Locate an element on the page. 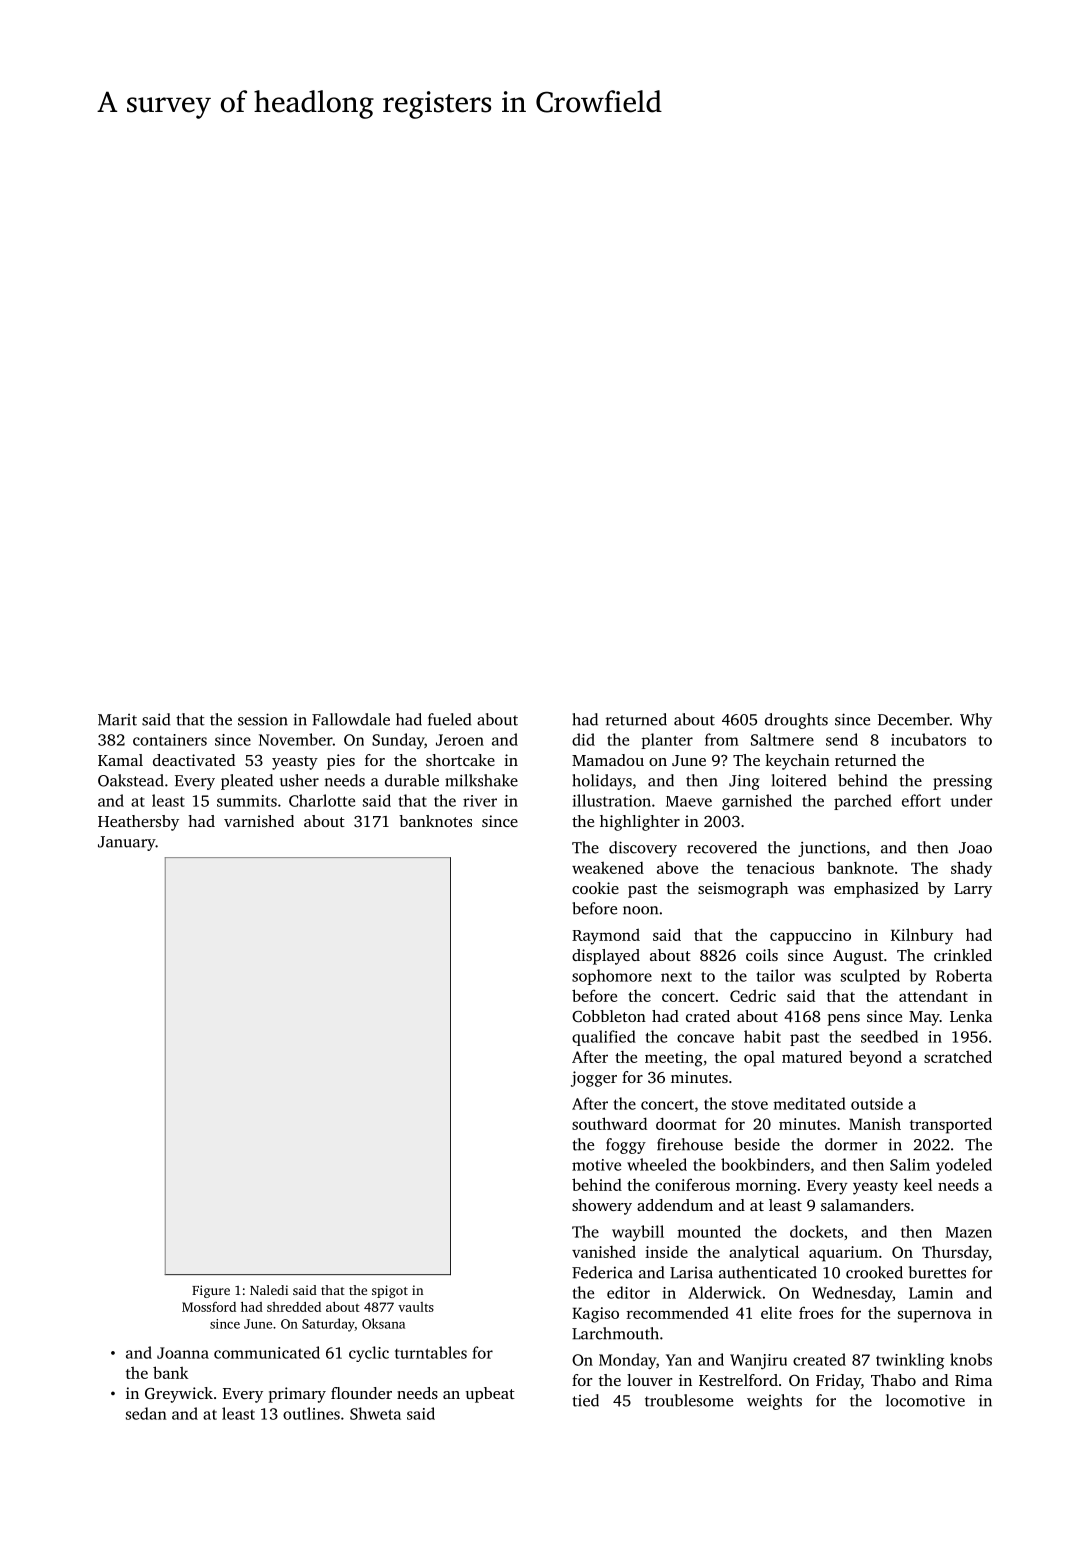 Image resolution: width=1090 pixels, height=1549 pixels. showery is located at coordinates (602, 1207).
